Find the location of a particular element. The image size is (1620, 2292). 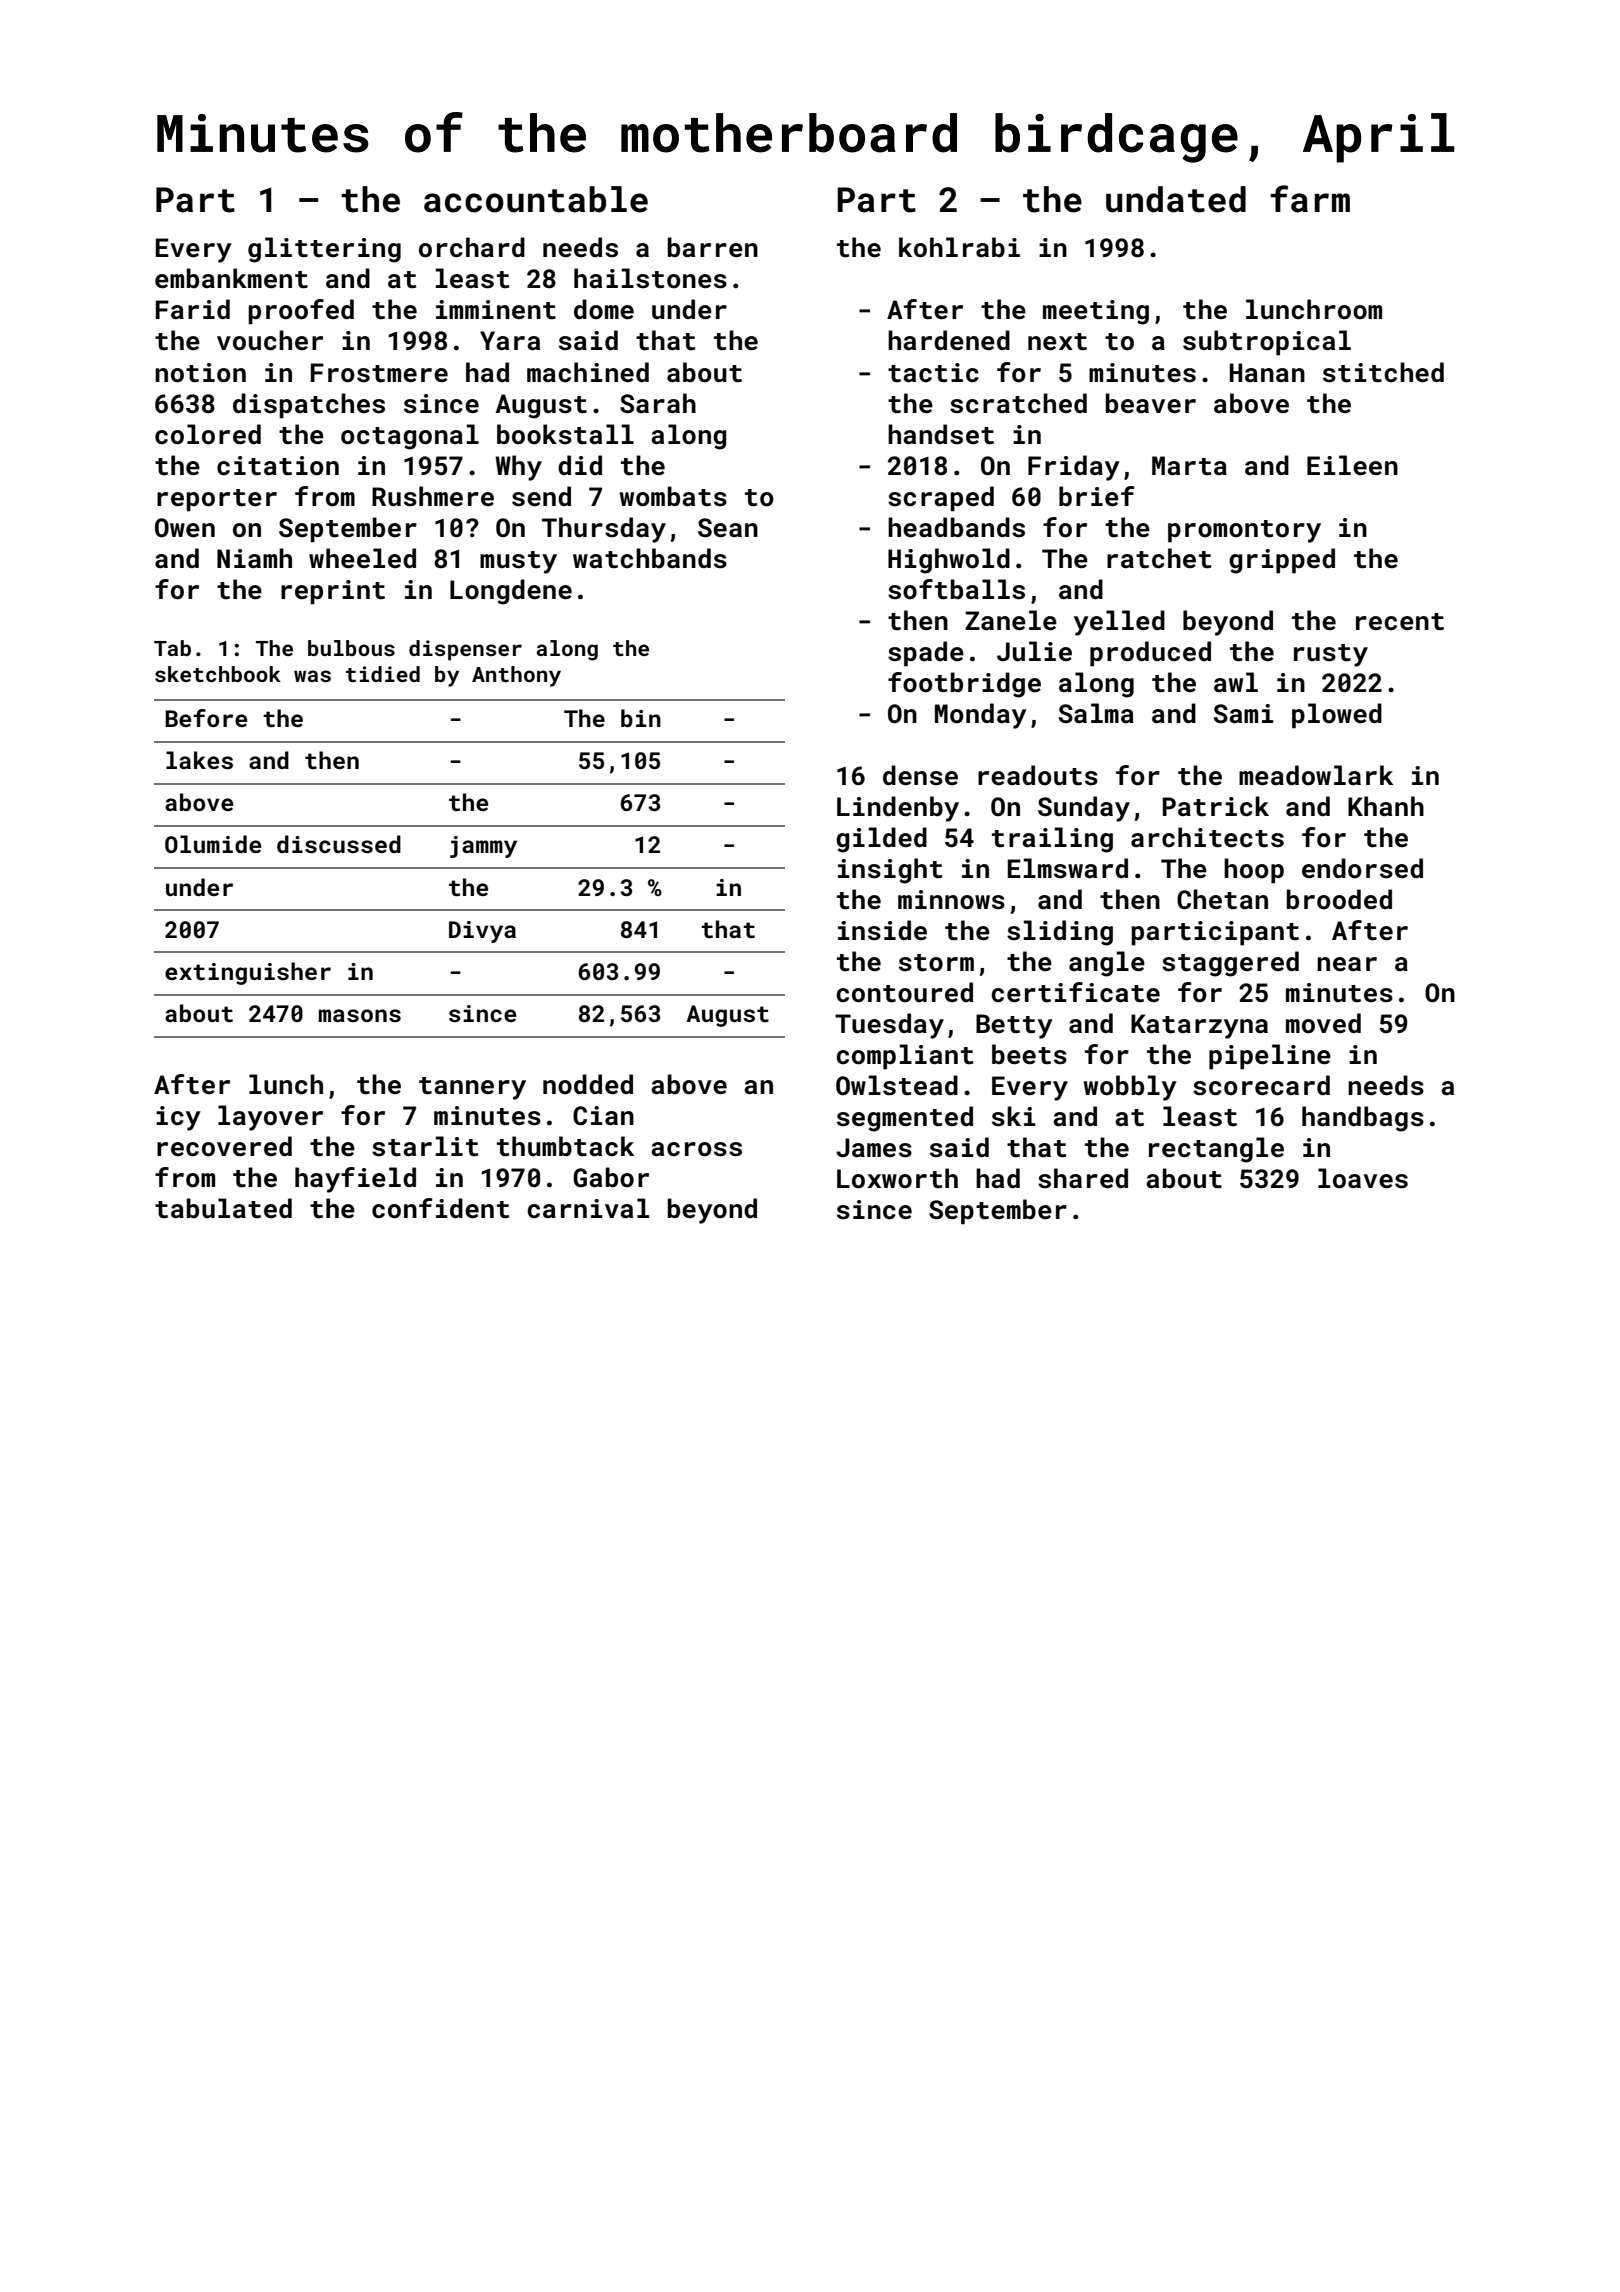

farm is located at coordinates (1310, 199).
